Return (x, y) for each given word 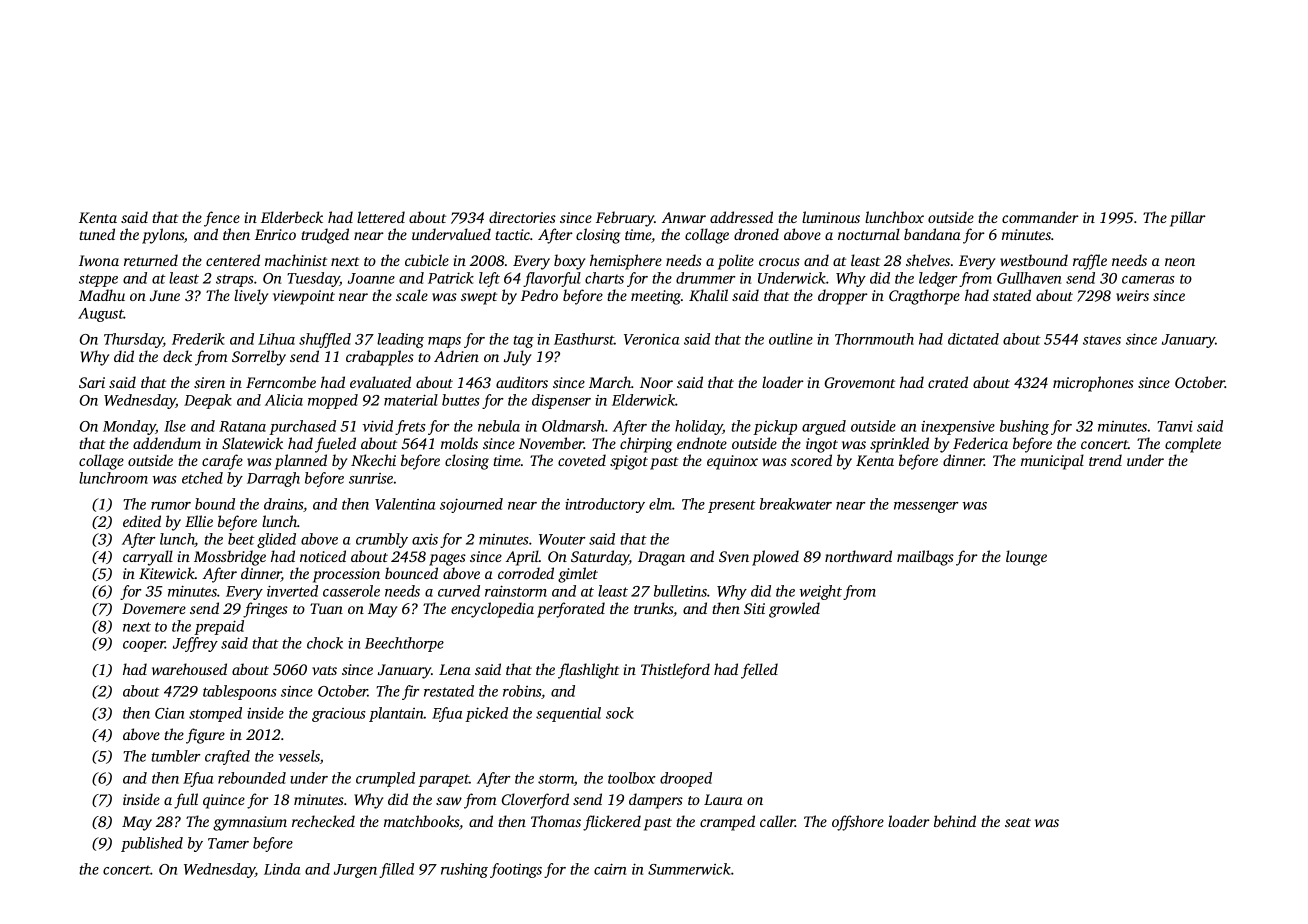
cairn (610, 869)
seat (1018, 822)
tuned (97, 234)
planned (301, 462)
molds (459, 443)
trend (1105, 460)
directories (522, 217)
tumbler (176, 756)
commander (1040, 217)
